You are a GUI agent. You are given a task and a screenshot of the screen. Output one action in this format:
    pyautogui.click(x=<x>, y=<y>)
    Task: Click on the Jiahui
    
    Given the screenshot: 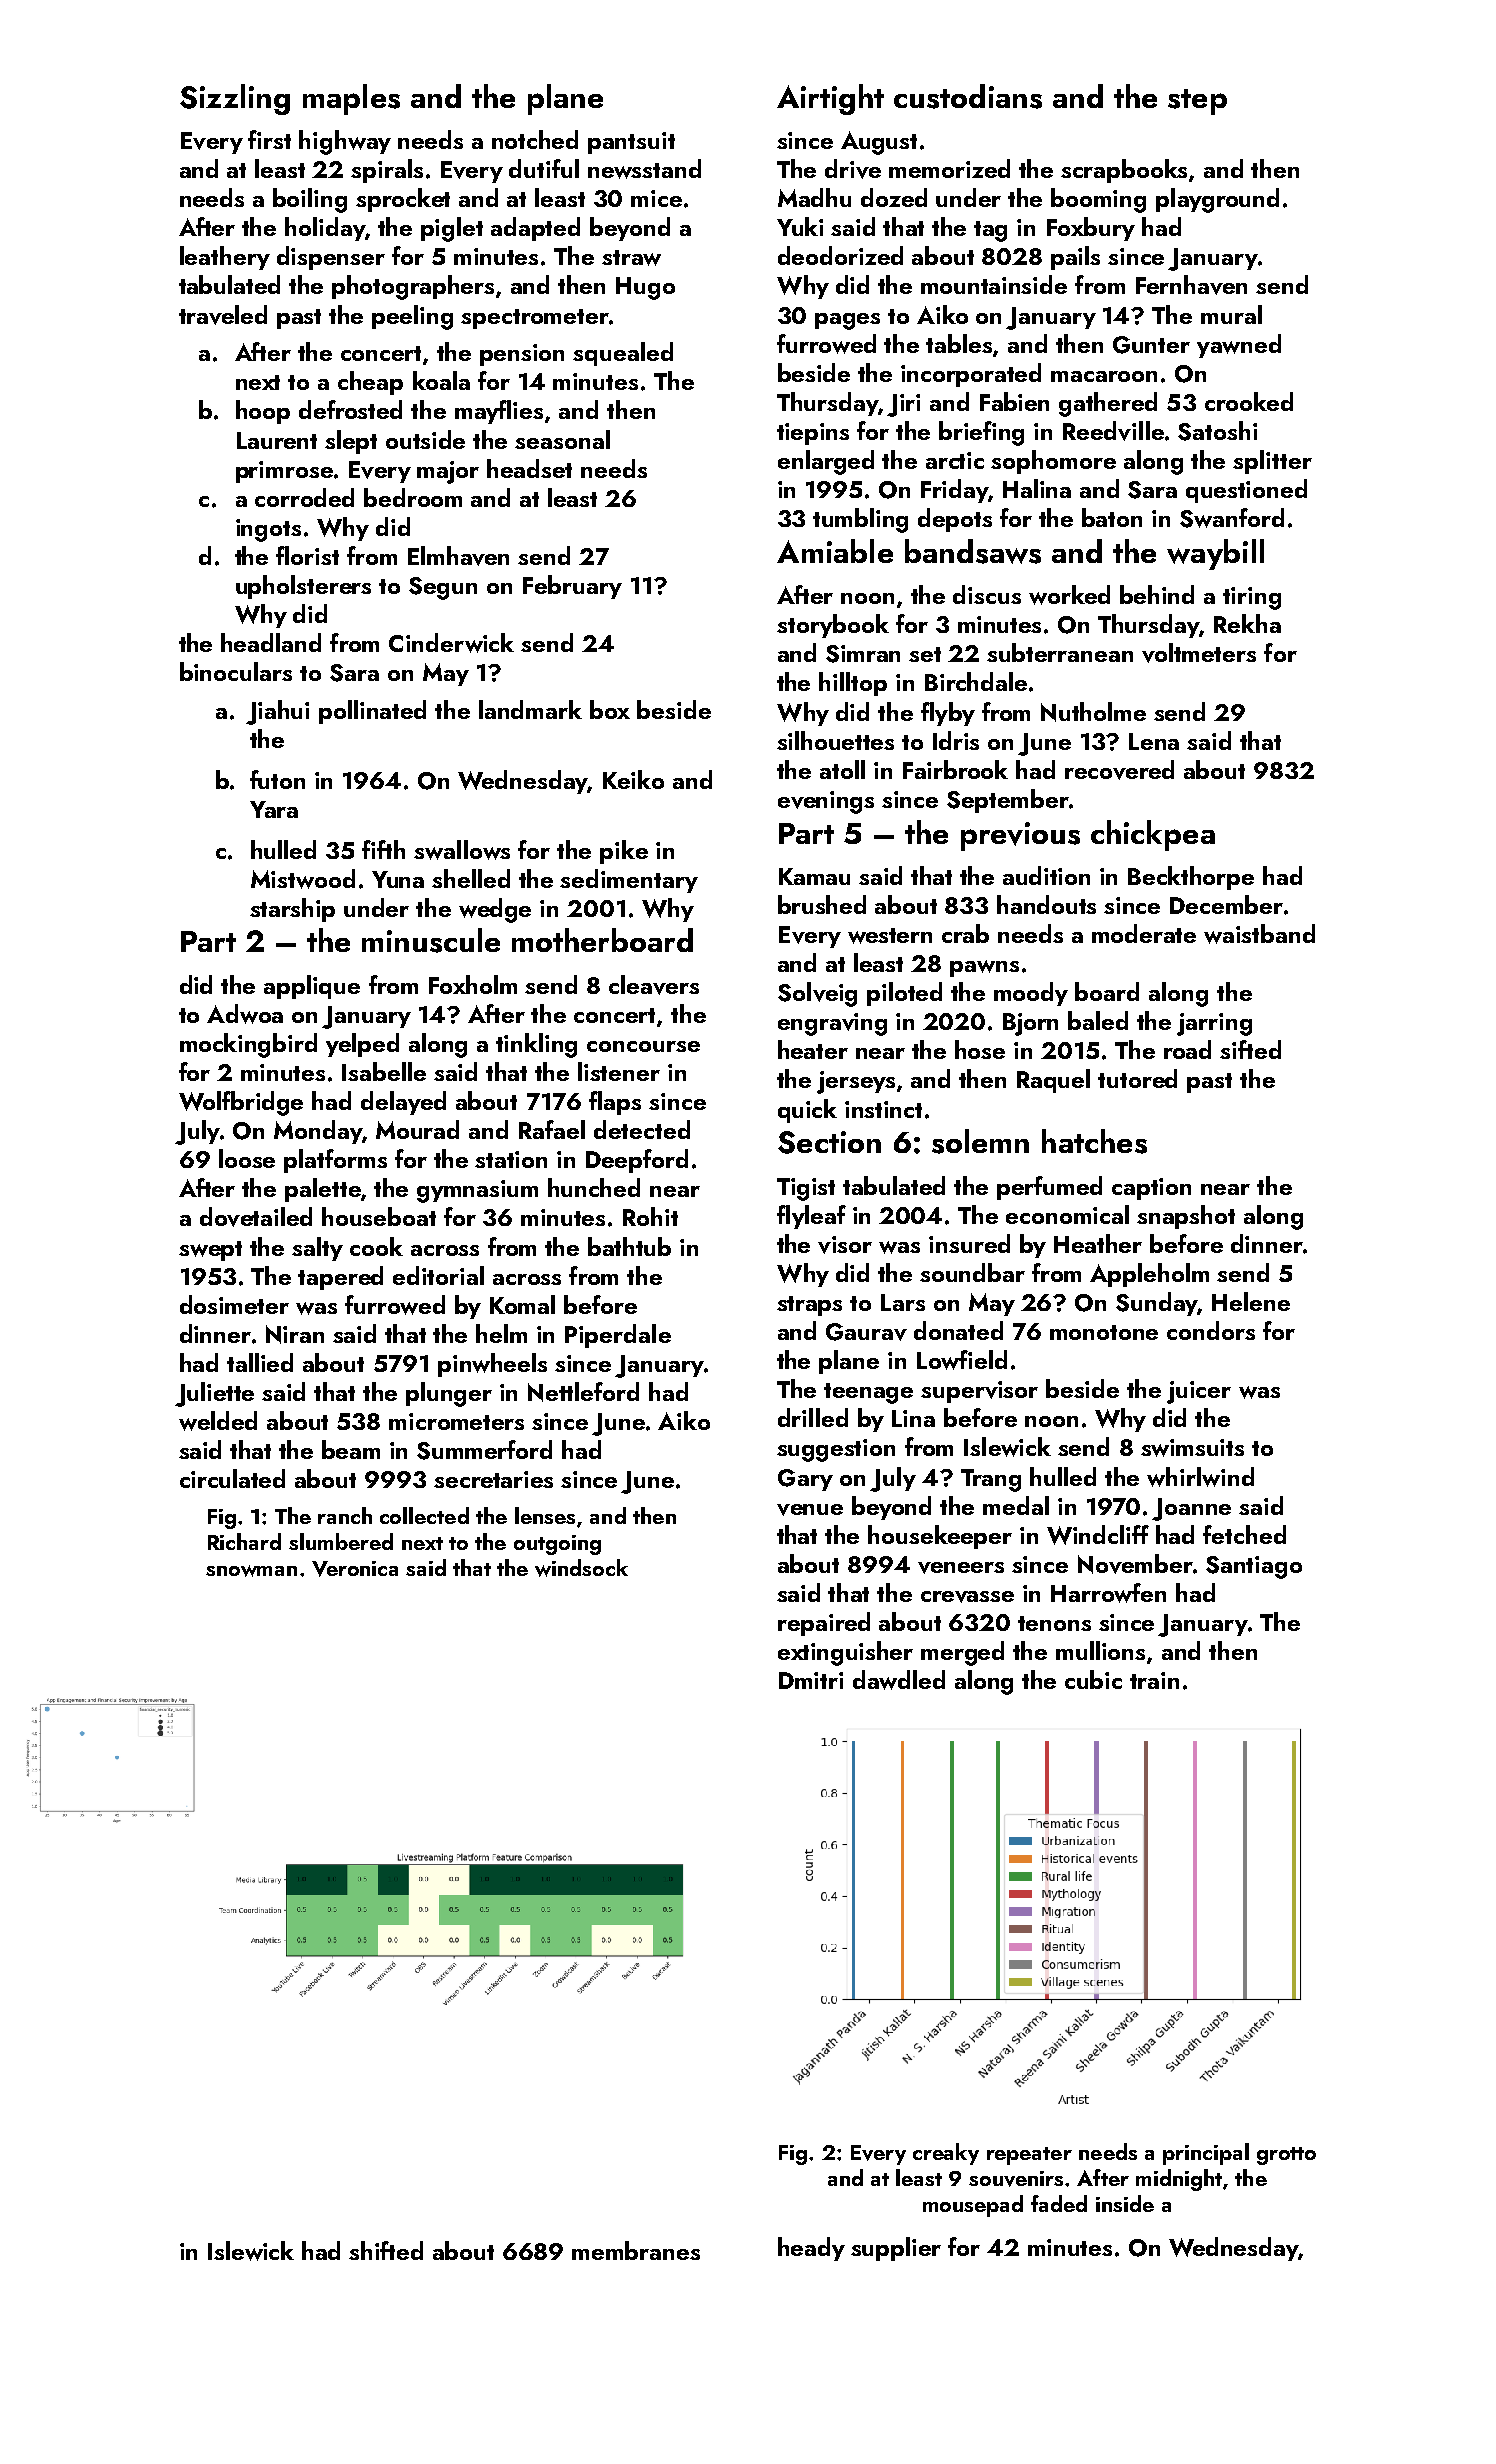 What is the action you would take?
    pyautogui.click(x=277, y=712)
